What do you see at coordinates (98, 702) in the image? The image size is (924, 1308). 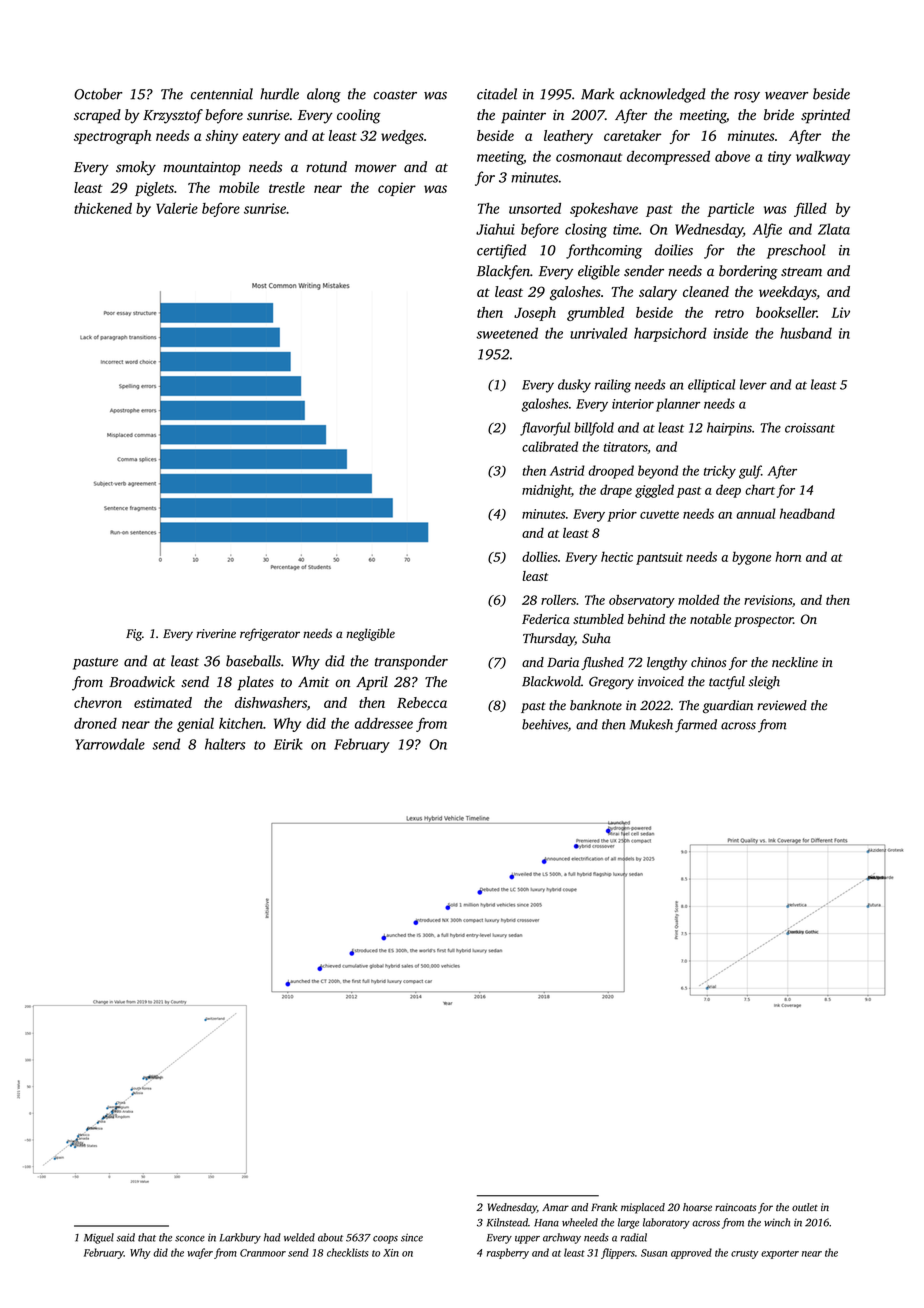 I see `chevron` at bounding box center [98, 702].
